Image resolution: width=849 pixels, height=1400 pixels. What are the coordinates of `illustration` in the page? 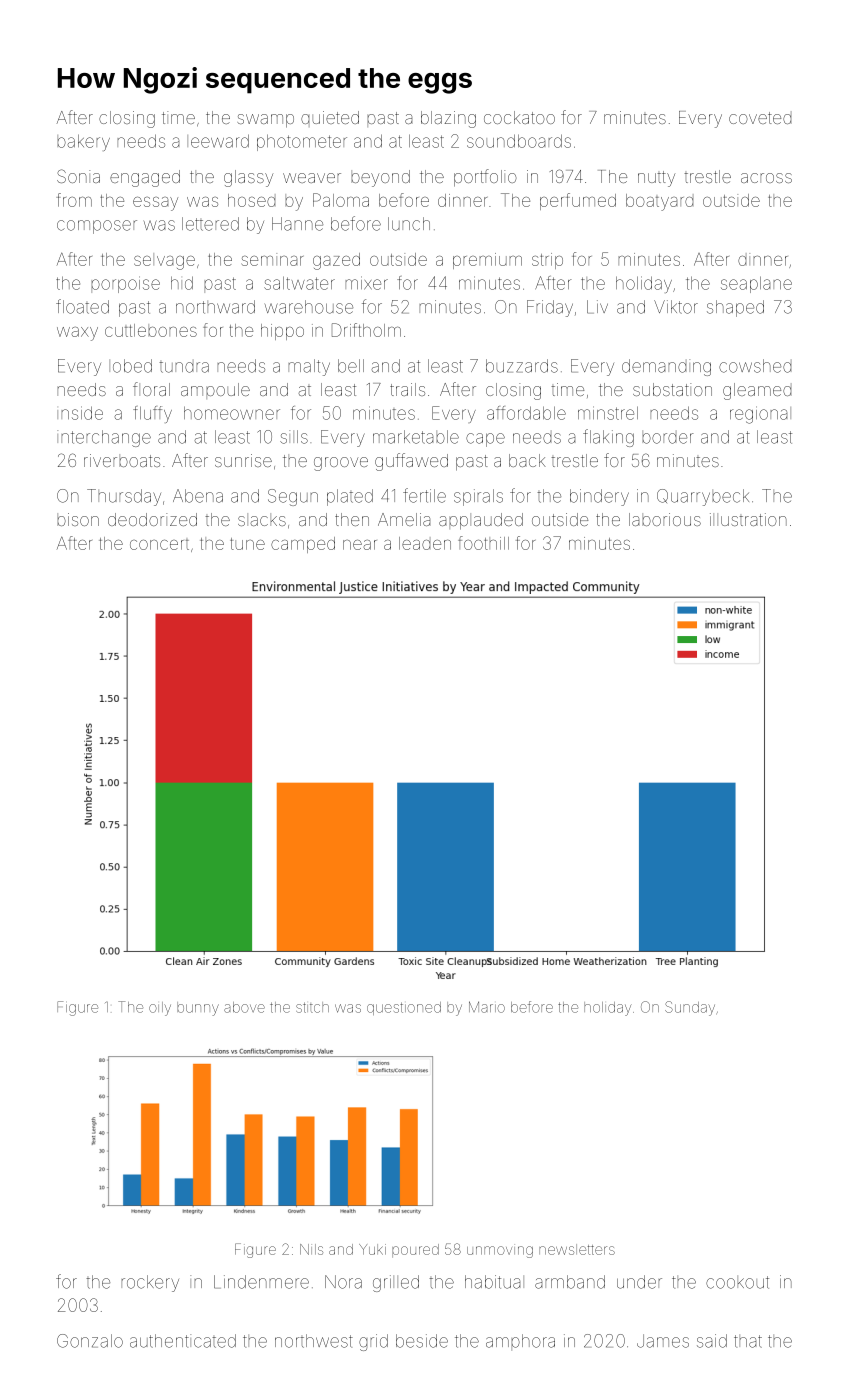 It's located at (748, 519).
